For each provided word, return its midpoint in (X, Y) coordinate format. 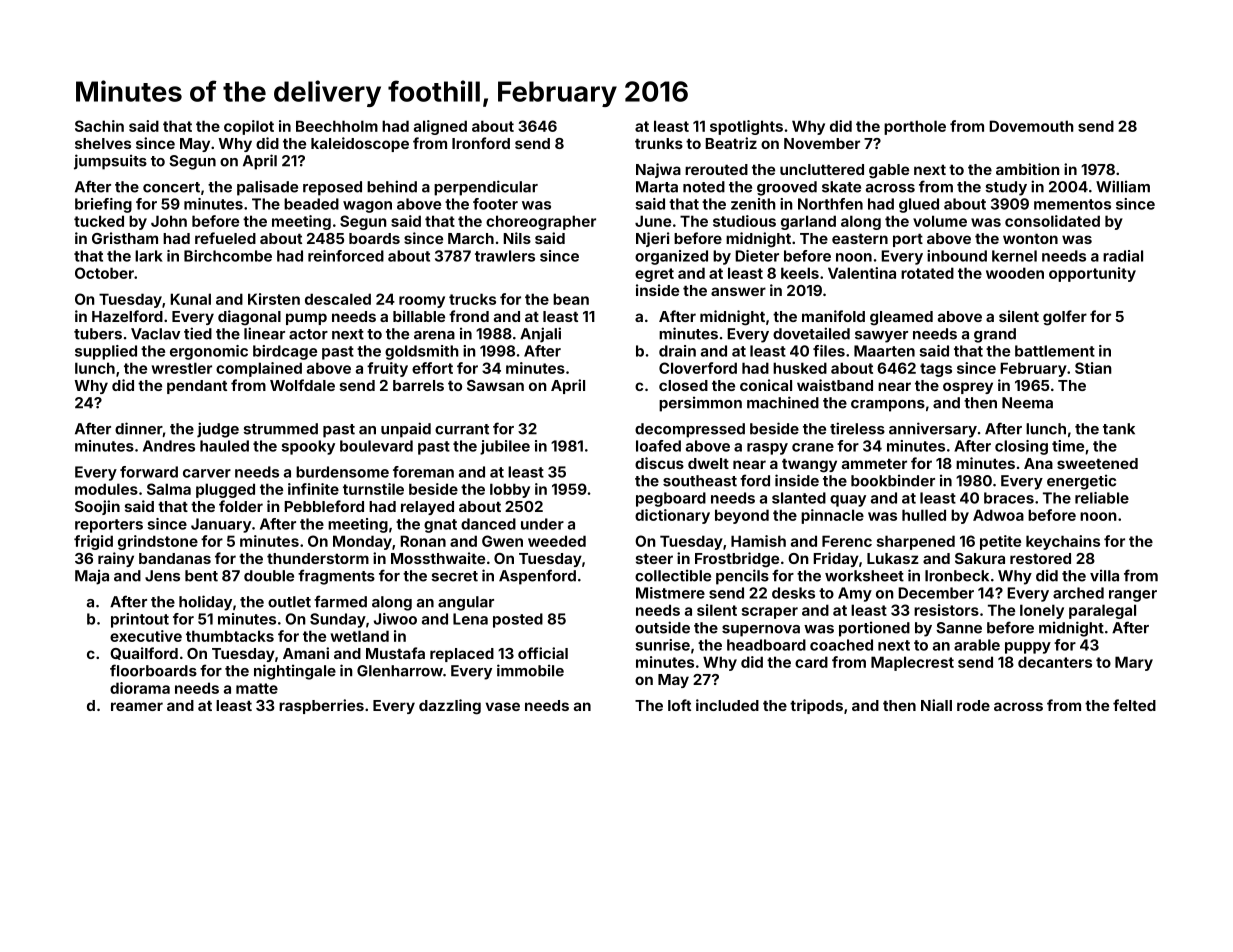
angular (466, 603)
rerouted (716, 169)
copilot (249, 127)
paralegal (1102, 611)
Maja (92, 577)
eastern (860, 238)
